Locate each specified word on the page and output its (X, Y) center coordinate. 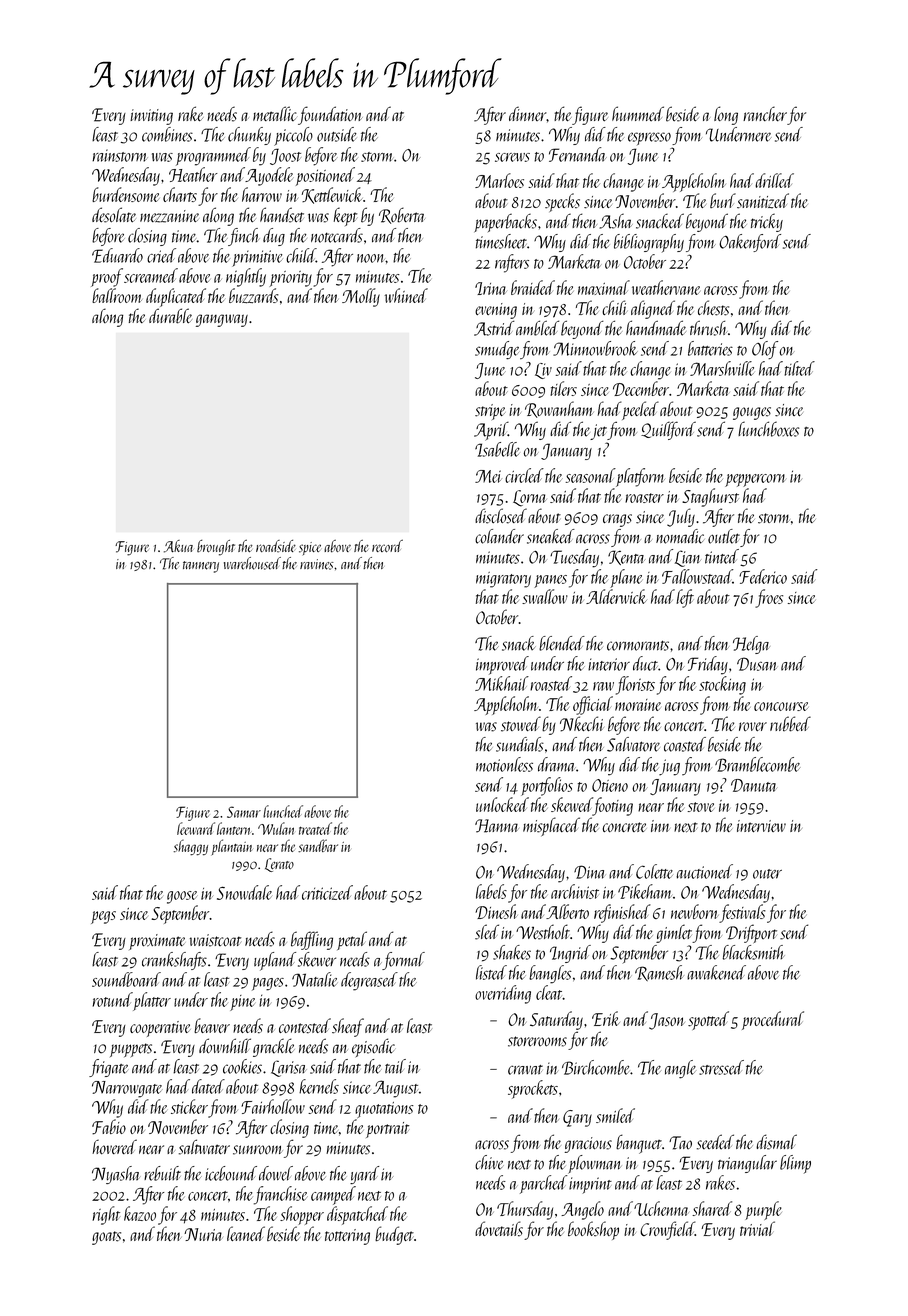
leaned (246, 1233)
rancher (765, 114)
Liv (543, 371)
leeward (196, 828)
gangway (222, 320)
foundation (330, 115)
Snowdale (244, 892)
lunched (283, 811)
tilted (800, 368)
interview (761, 826)
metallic (275, 113)
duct (645, 663)
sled (487, 932)
